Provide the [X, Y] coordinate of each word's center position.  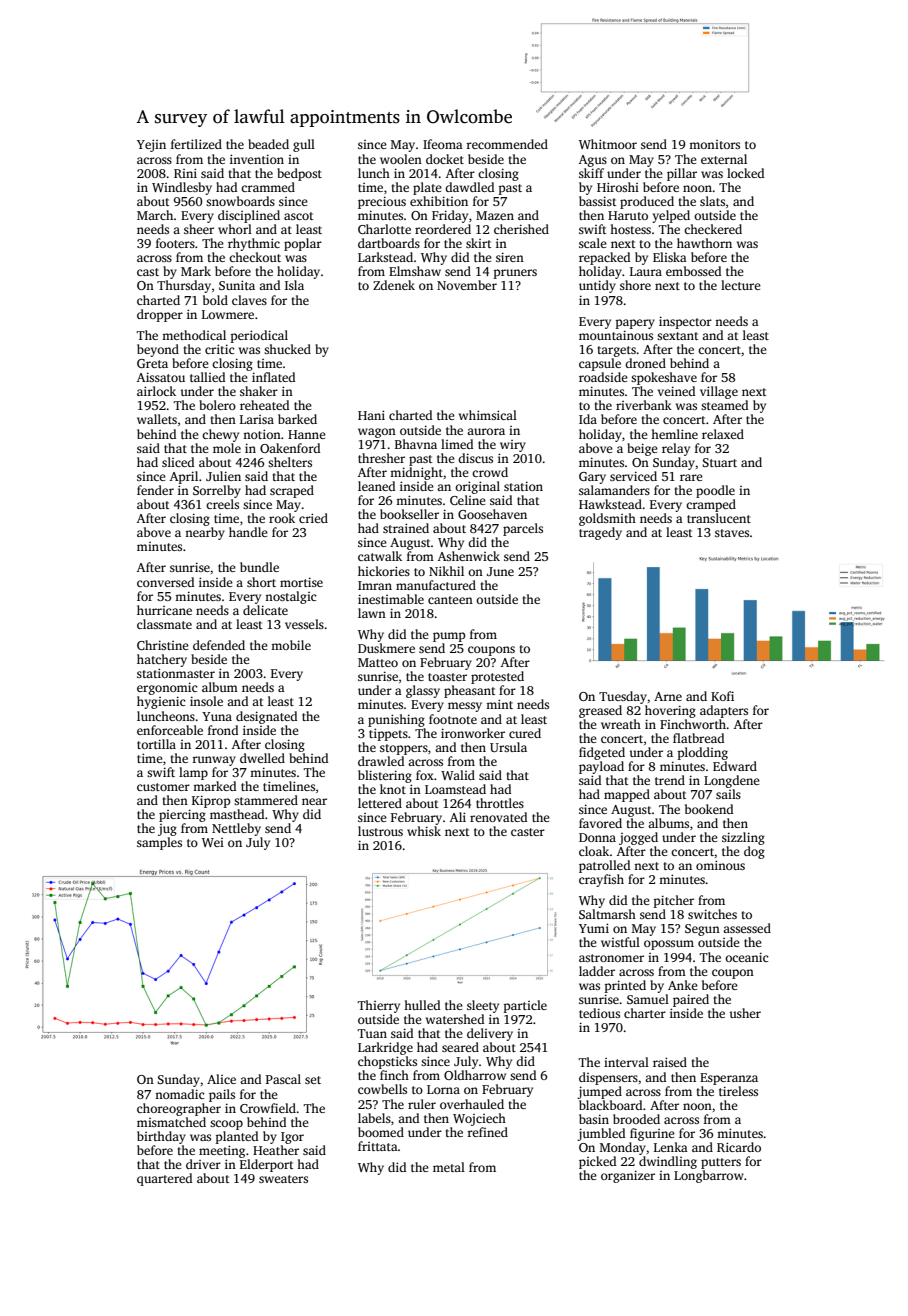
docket [445, 159]
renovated [498, 817]
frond [223, 730]
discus [475, 458]
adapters [724, 711]
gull [304, 145]
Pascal [283, 1079]
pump [449, 637]
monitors [714, 144]
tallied [207, 377]
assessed [747, 928]
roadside [603, 377]
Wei [213, 842]
